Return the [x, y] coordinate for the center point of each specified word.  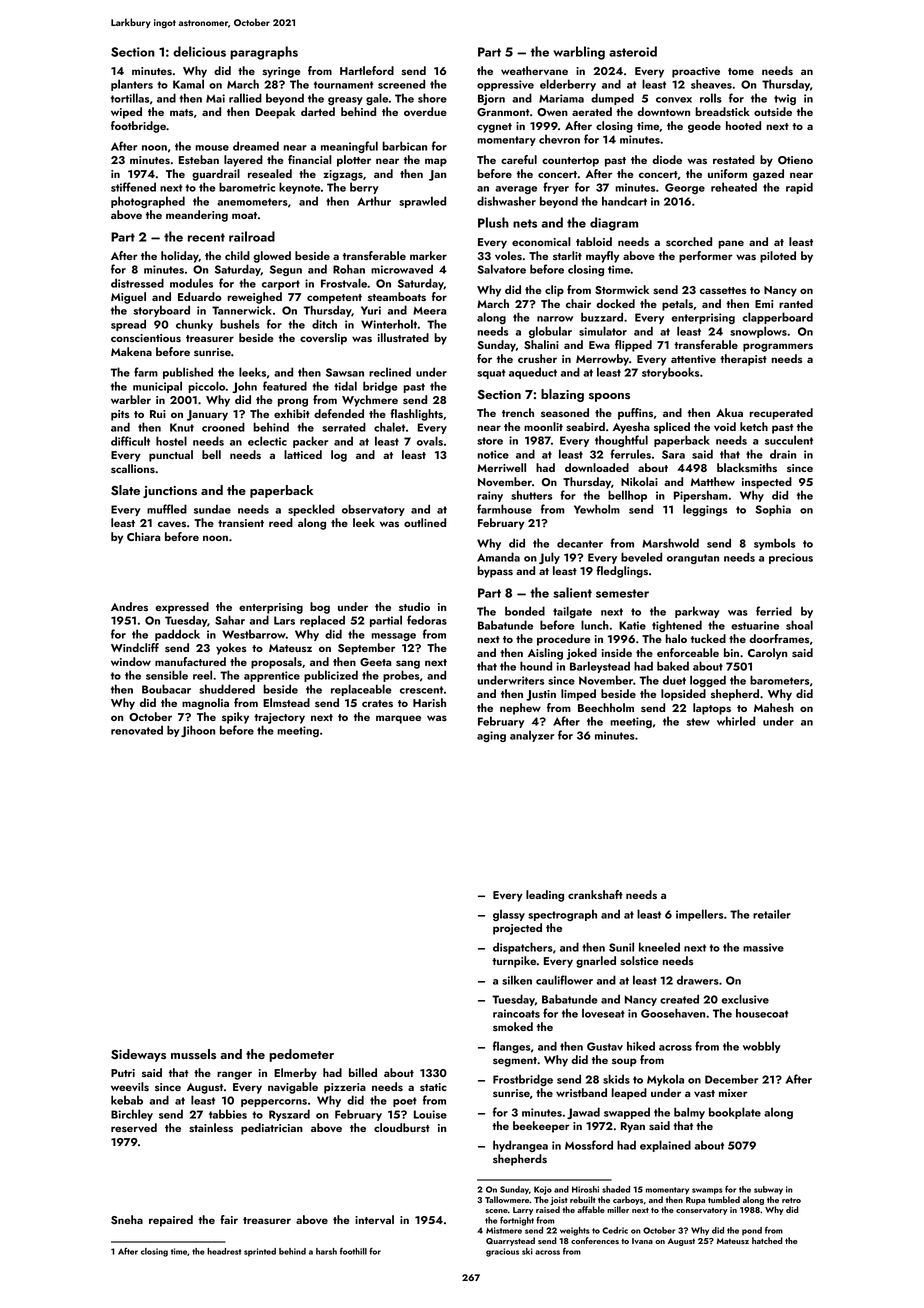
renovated [137, 730]
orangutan [693, 559]
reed [281, 522]
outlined [425, 522]
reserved [134, 1128]
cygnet [494, 128]
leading [545, 896]
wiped [126, 113]
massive [763, 947]
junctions [170, 492]
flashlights [416, 415]
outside [773, 112]
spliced [672, 428]
